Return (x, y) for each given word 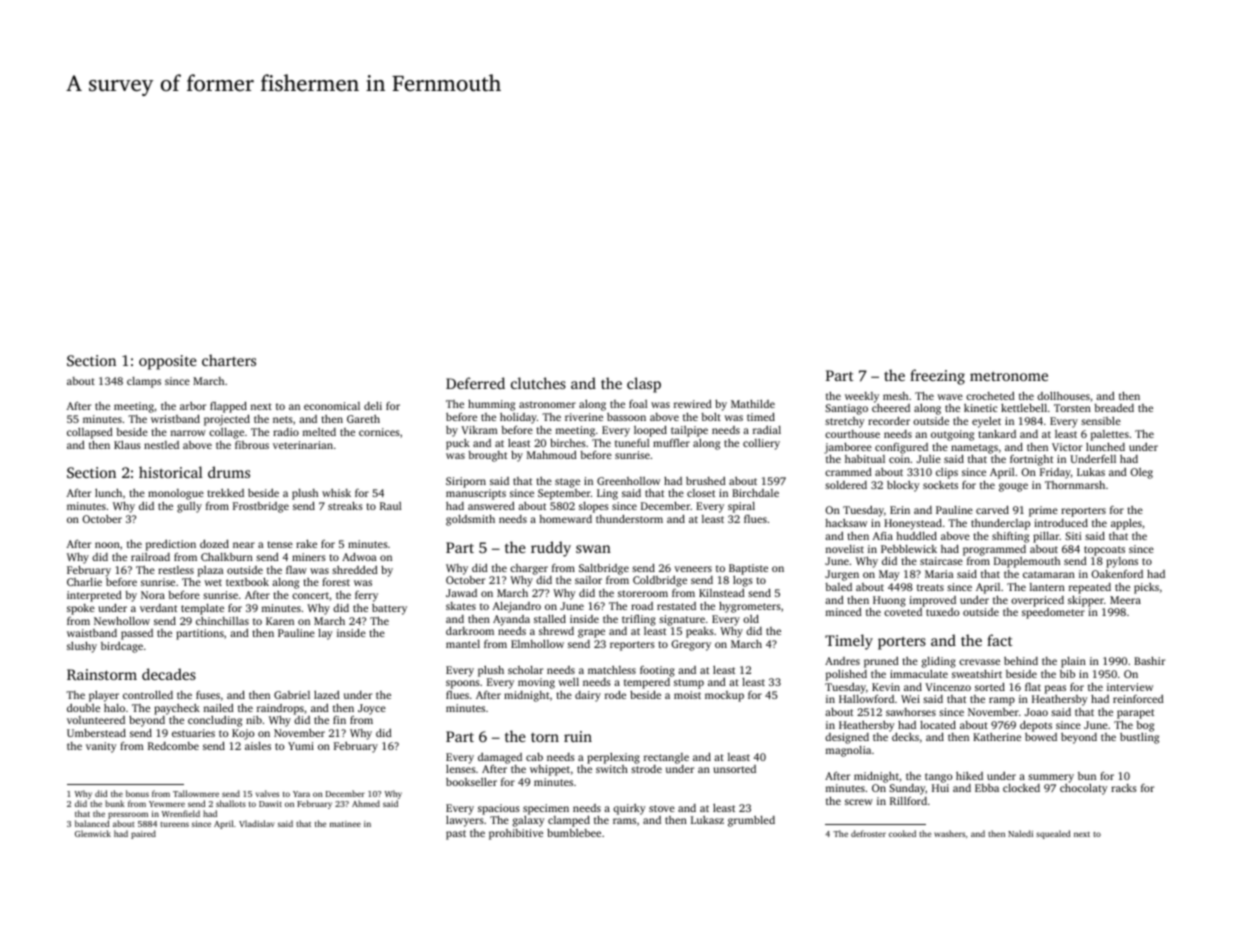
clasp (644, 385)
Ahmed (366, 803)
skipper (1086, 601)
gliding (939, 662)
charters (229, 360)
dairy (588, 696)
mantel (463, 644)
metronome (1009, 376)
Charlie (84, 582)
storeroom (643, 593)
